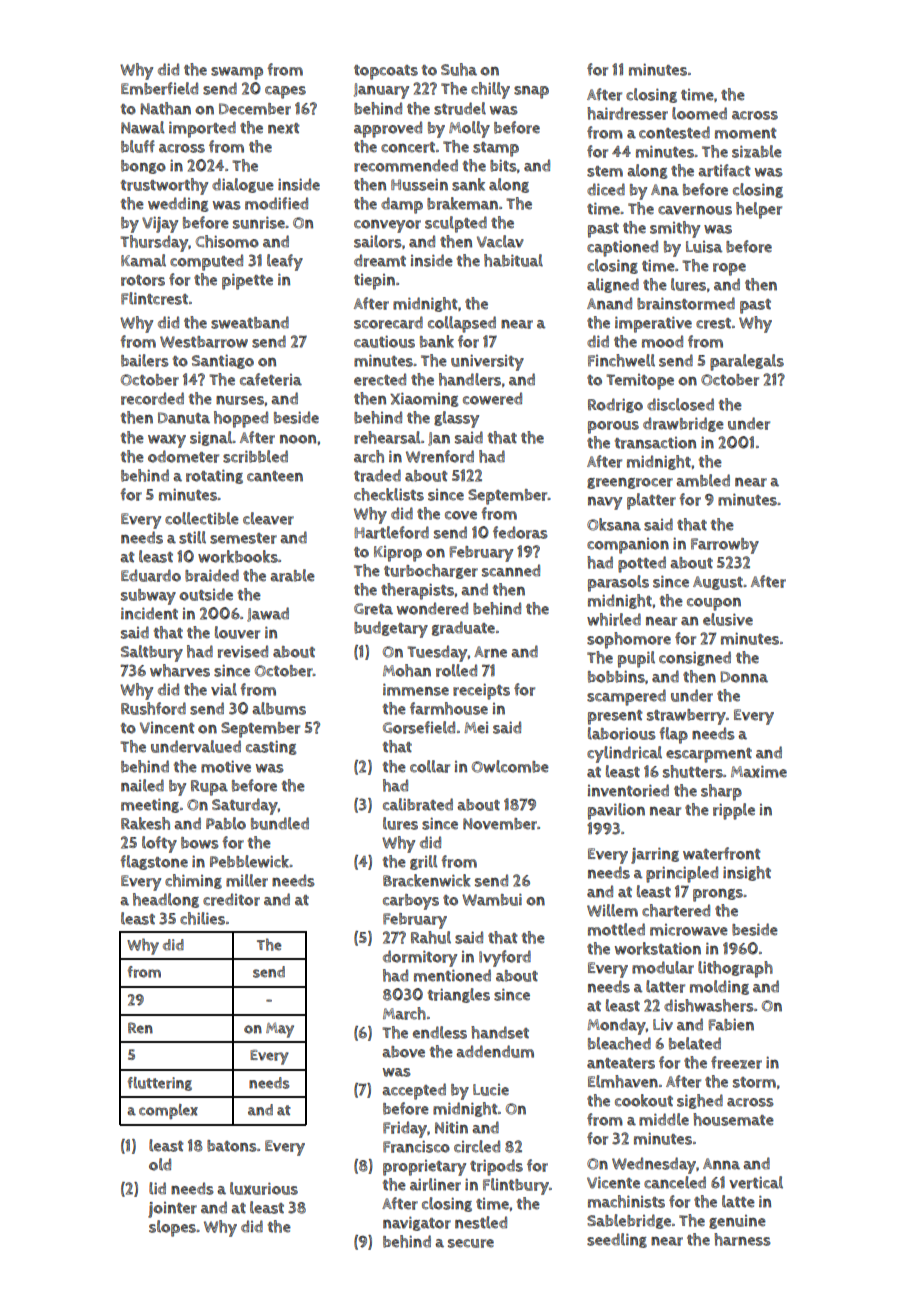 This screenshot has height=1316, width=908. Describe the element at coordinates (759, 210) in the screenshot. I see `helper` at that location.
